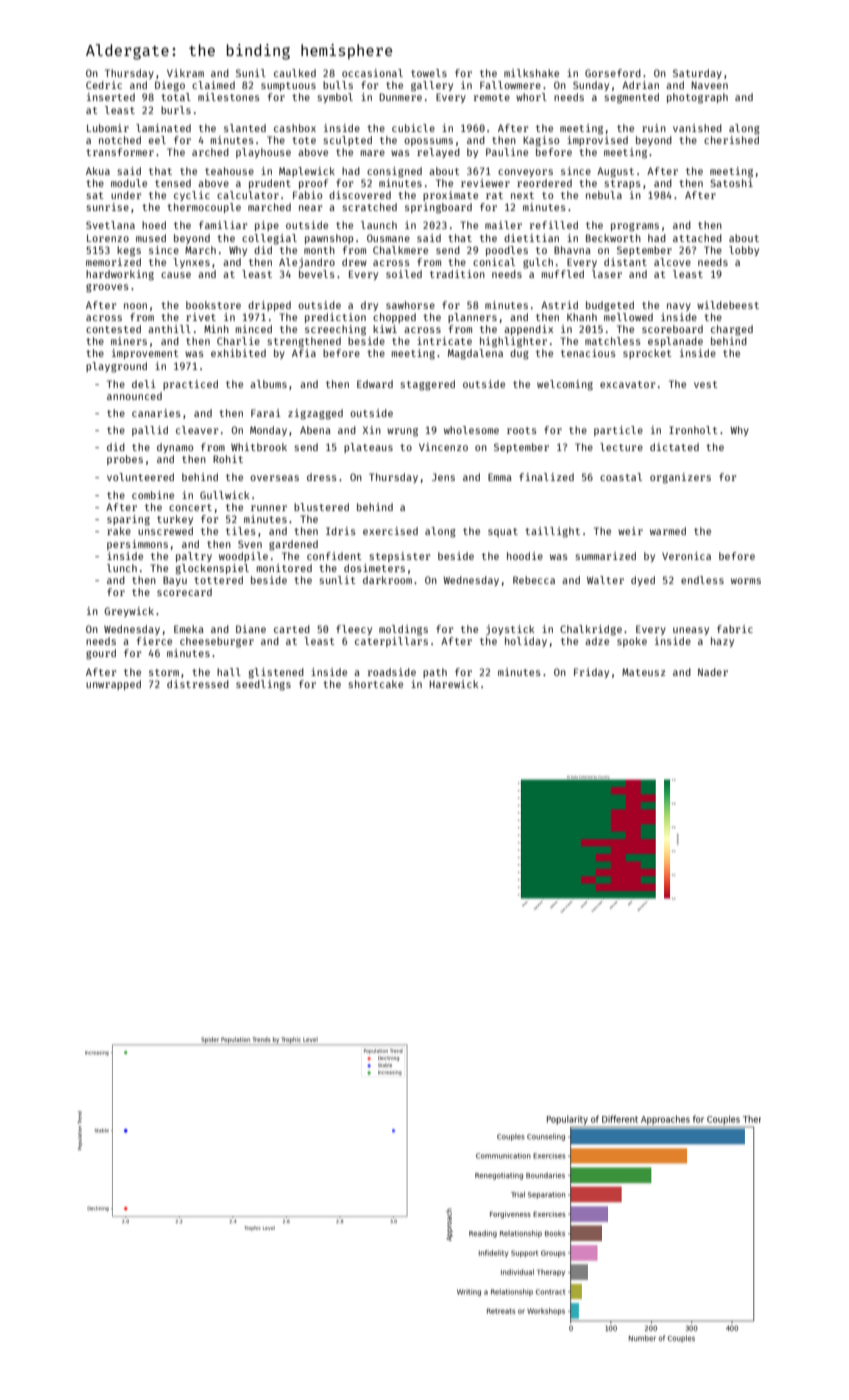  What do you see at coordinates (375, 684) in the document?
I see `shortcake` at bounding box center [375, 684].
